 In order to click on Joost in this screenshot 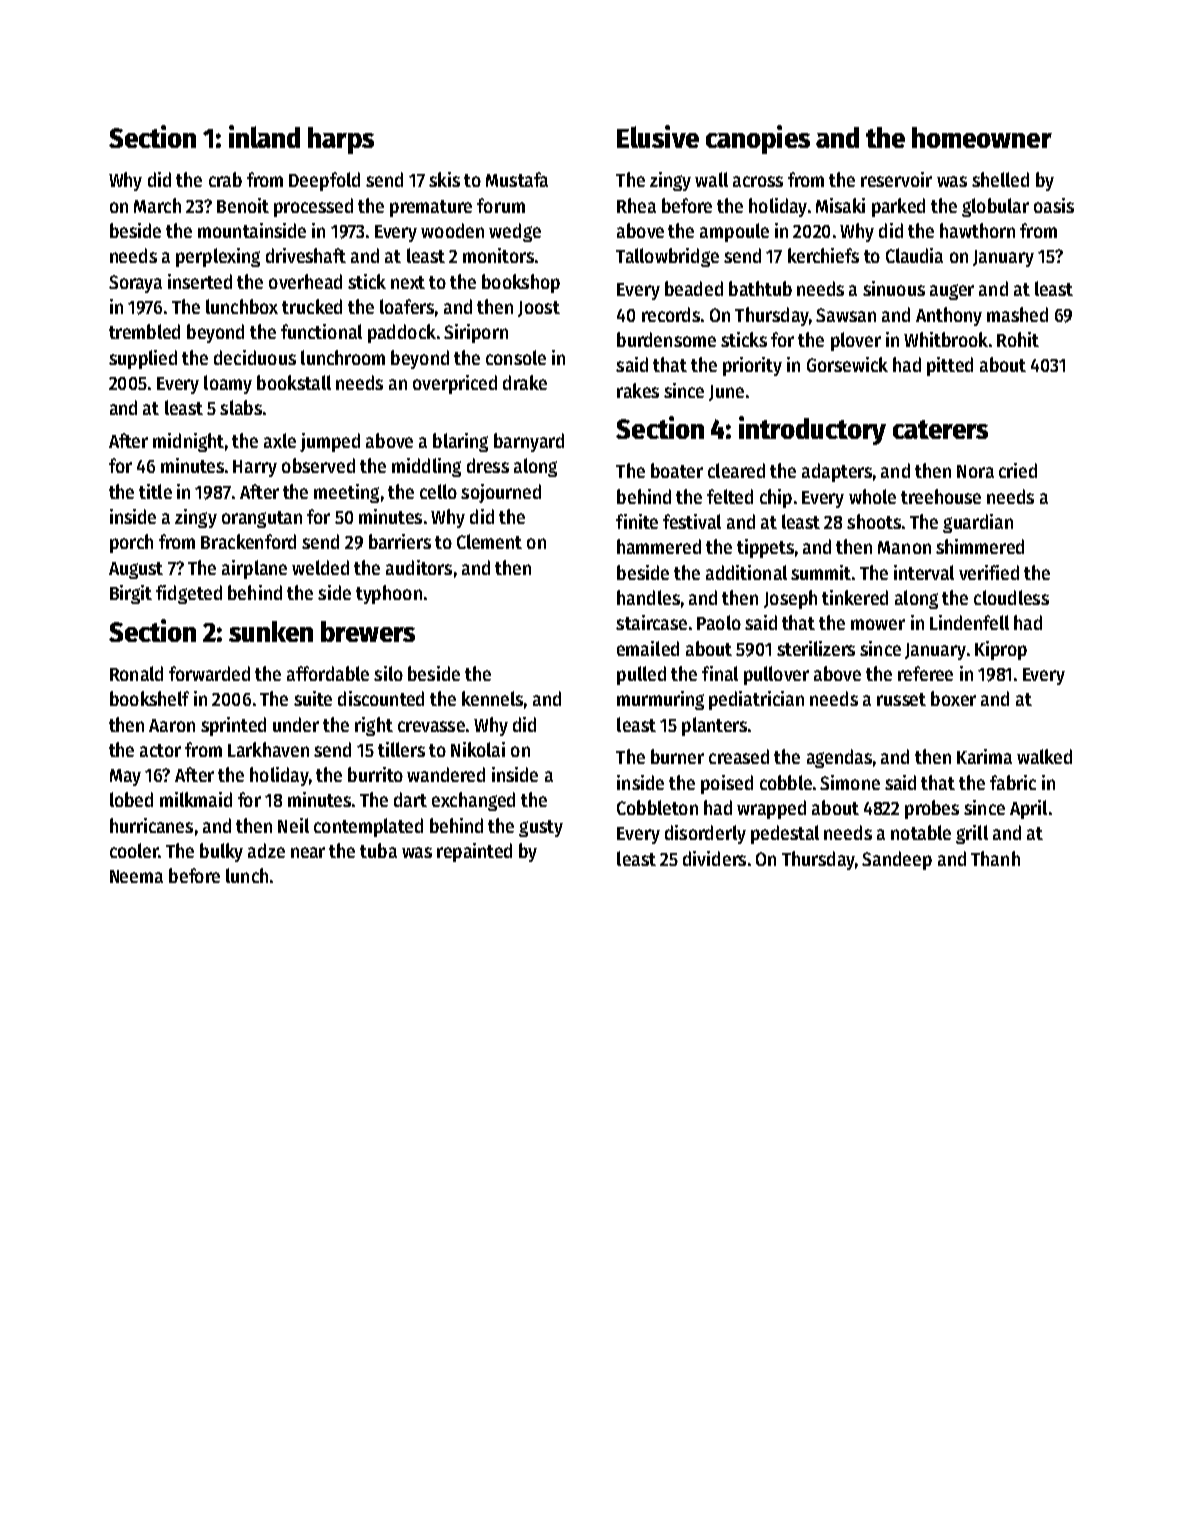, I will do `click(539, 309)`.
